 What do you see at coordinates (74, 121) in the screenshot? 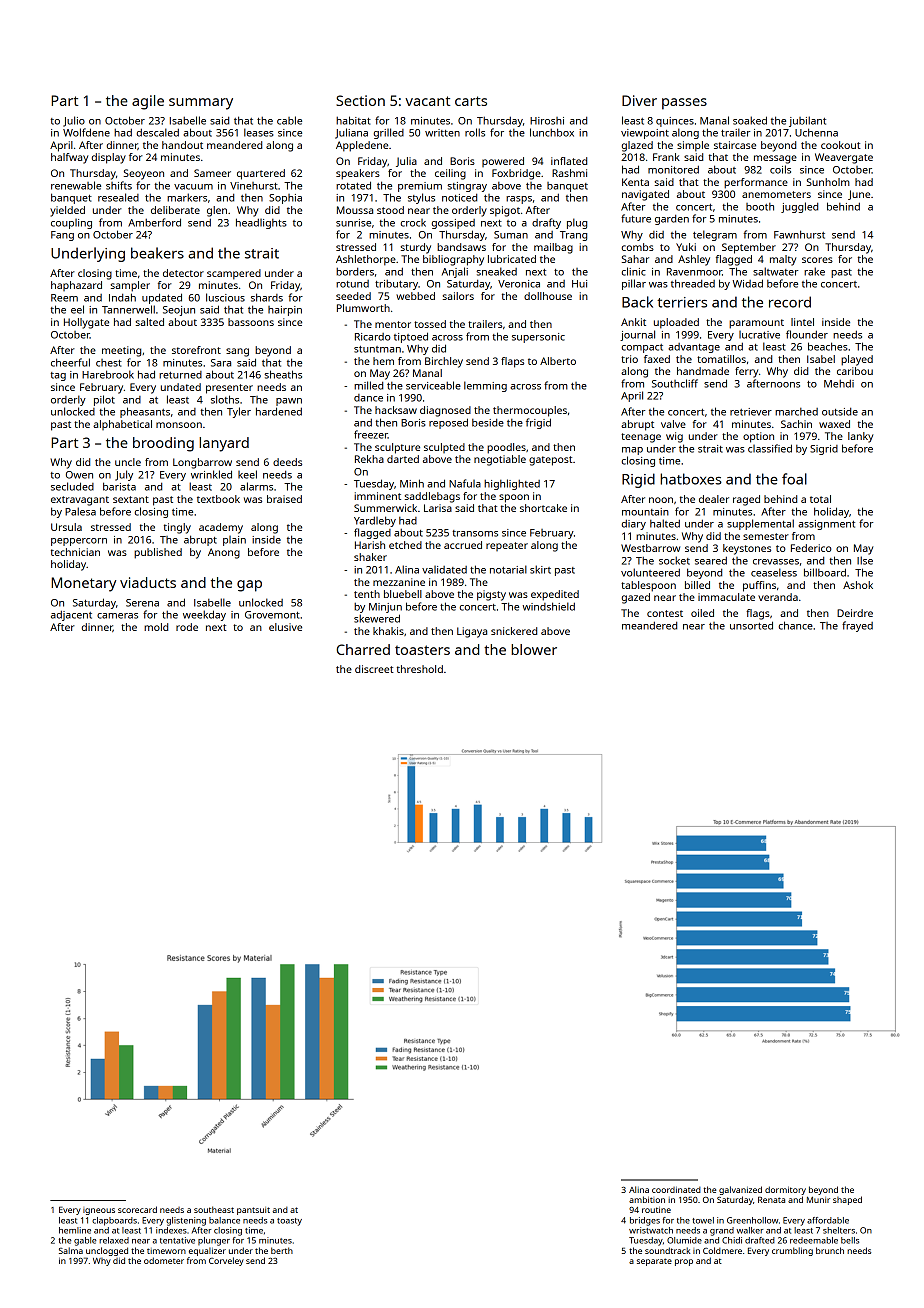
I see `Julio` at bounding box center [74, 121].
